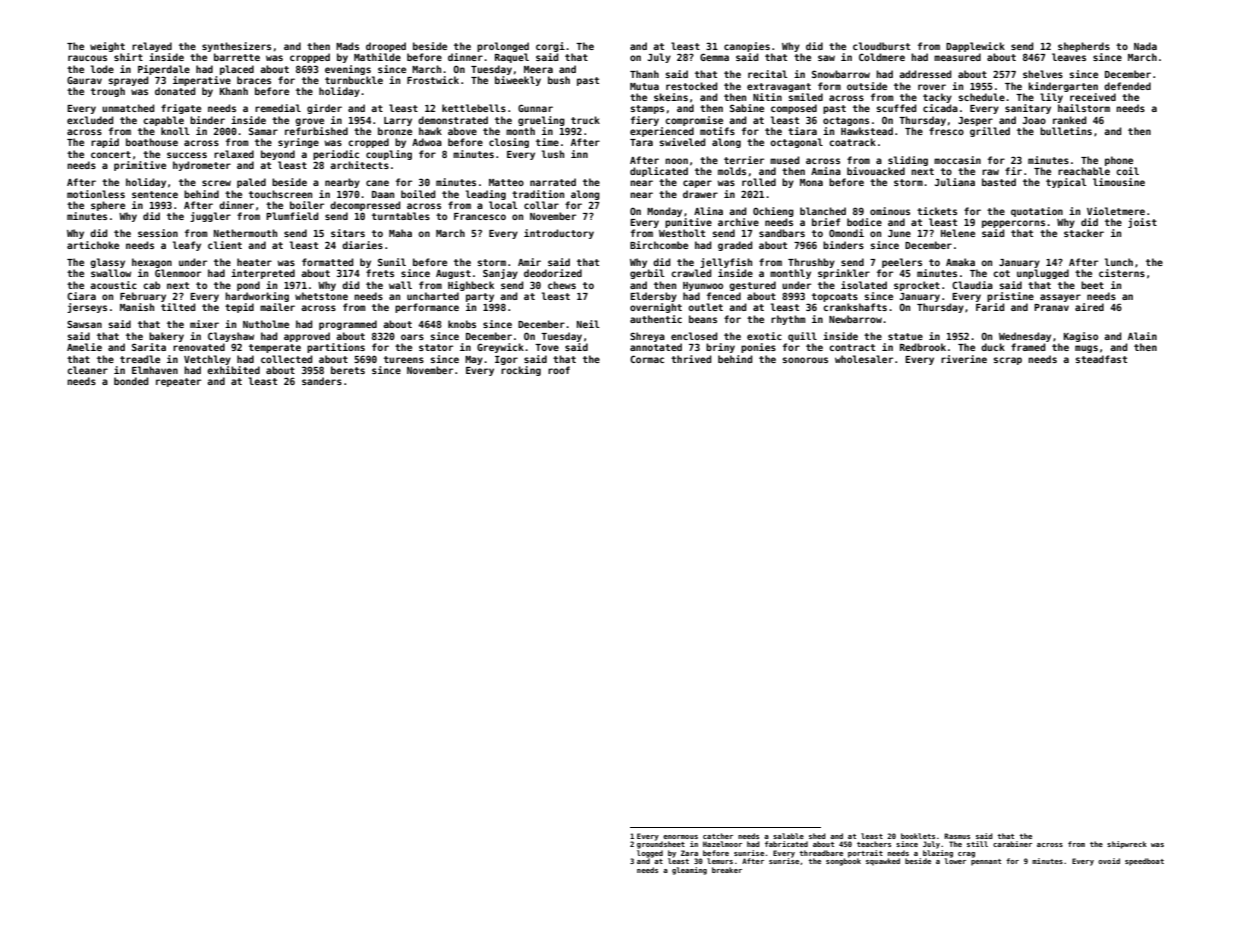  What do you see at coordinates (550, 47) in the document?
I see `corgi` at bounding box center [550, 47].
